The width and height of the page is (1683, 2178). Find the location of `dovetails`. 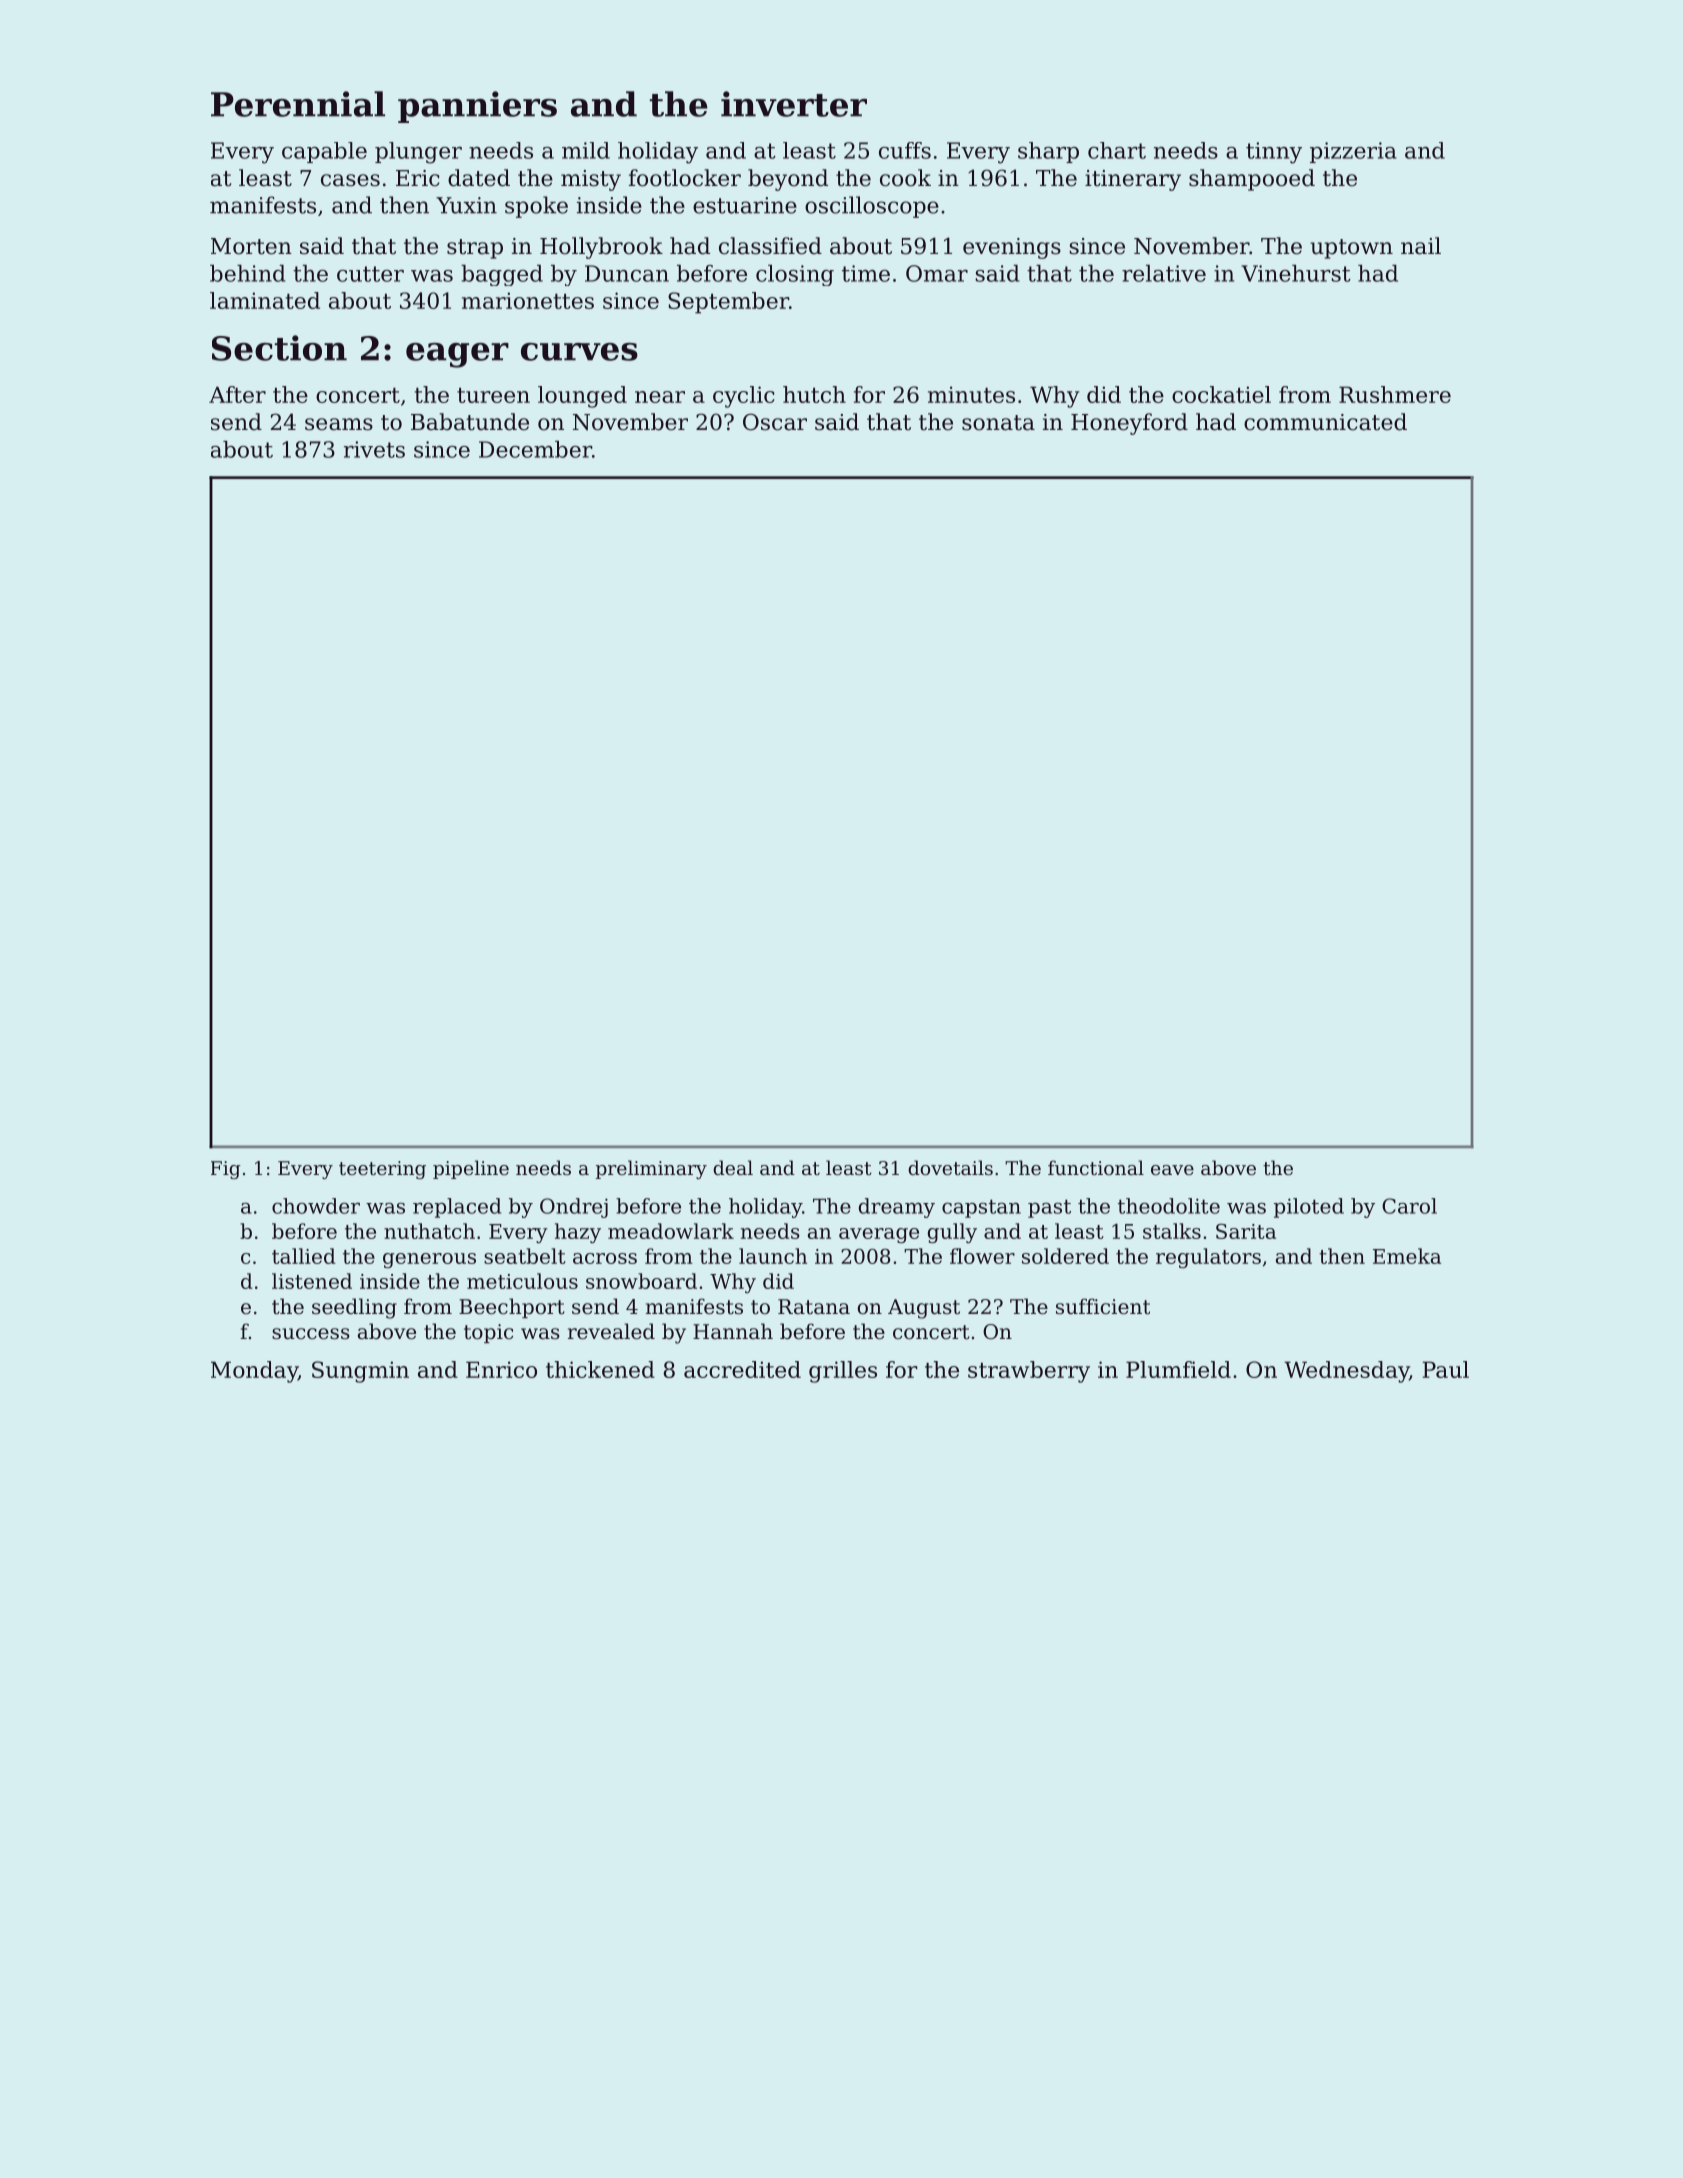

dovetails is located at coordinates (950, 1167).
